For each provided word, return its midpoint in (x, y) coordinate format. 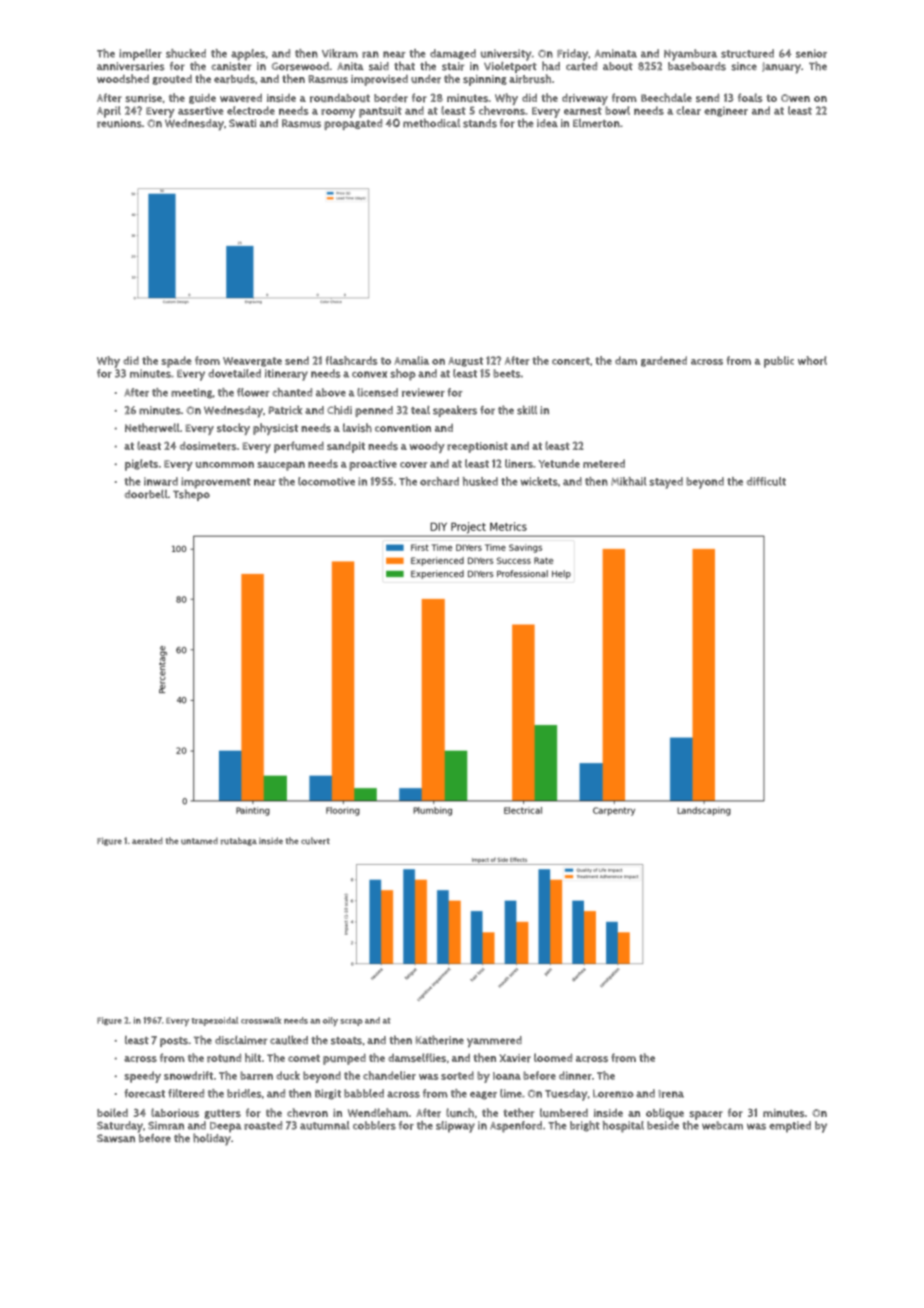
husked (480, 481)
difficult (766, 481)
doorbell (146, 494)
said (379, 66)
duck (288, 1075)
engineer (726, 111)
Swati (242, 123)
